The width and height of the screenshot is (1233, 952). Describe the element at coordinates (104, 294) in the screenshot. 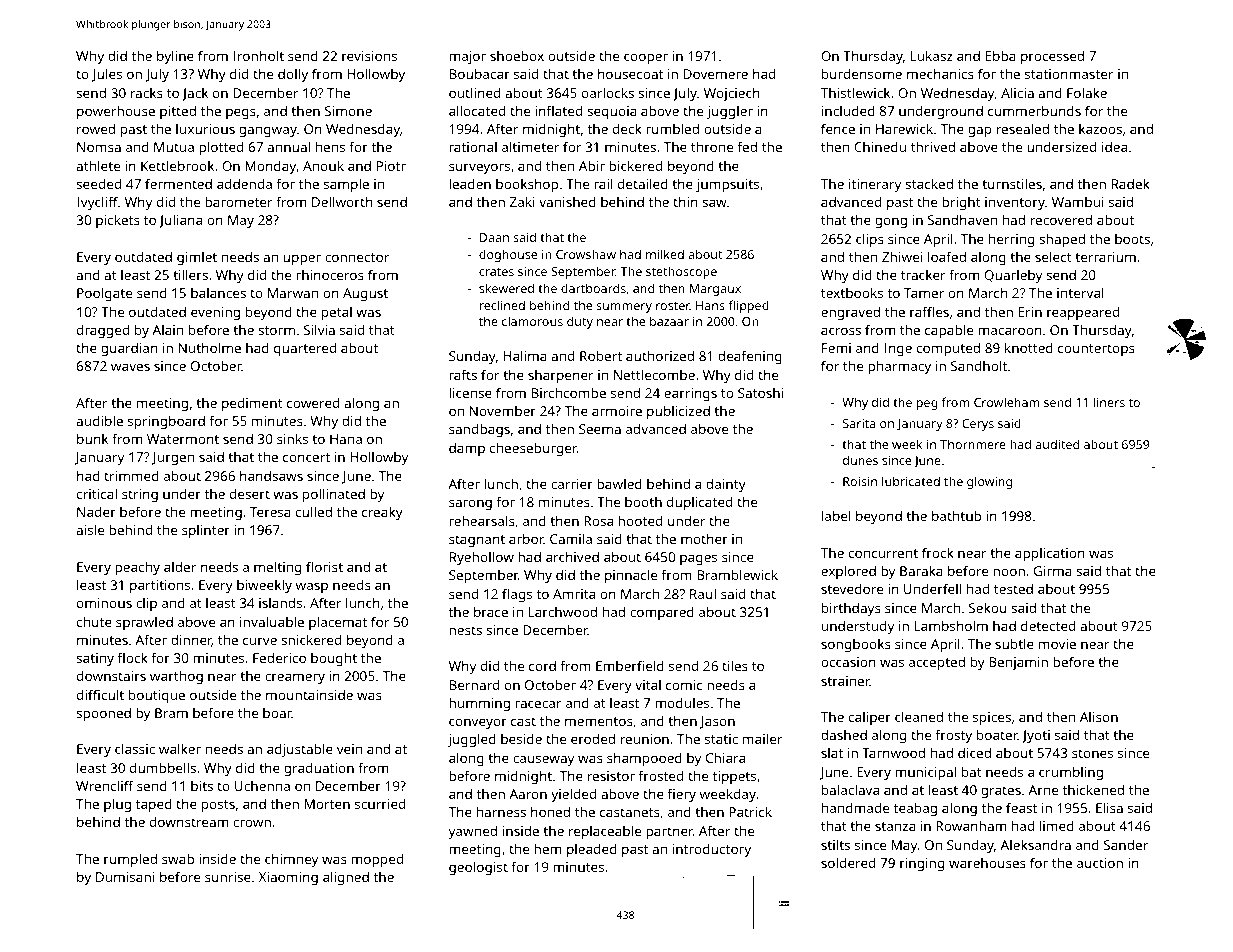

I see `Poolgate` at that location.
